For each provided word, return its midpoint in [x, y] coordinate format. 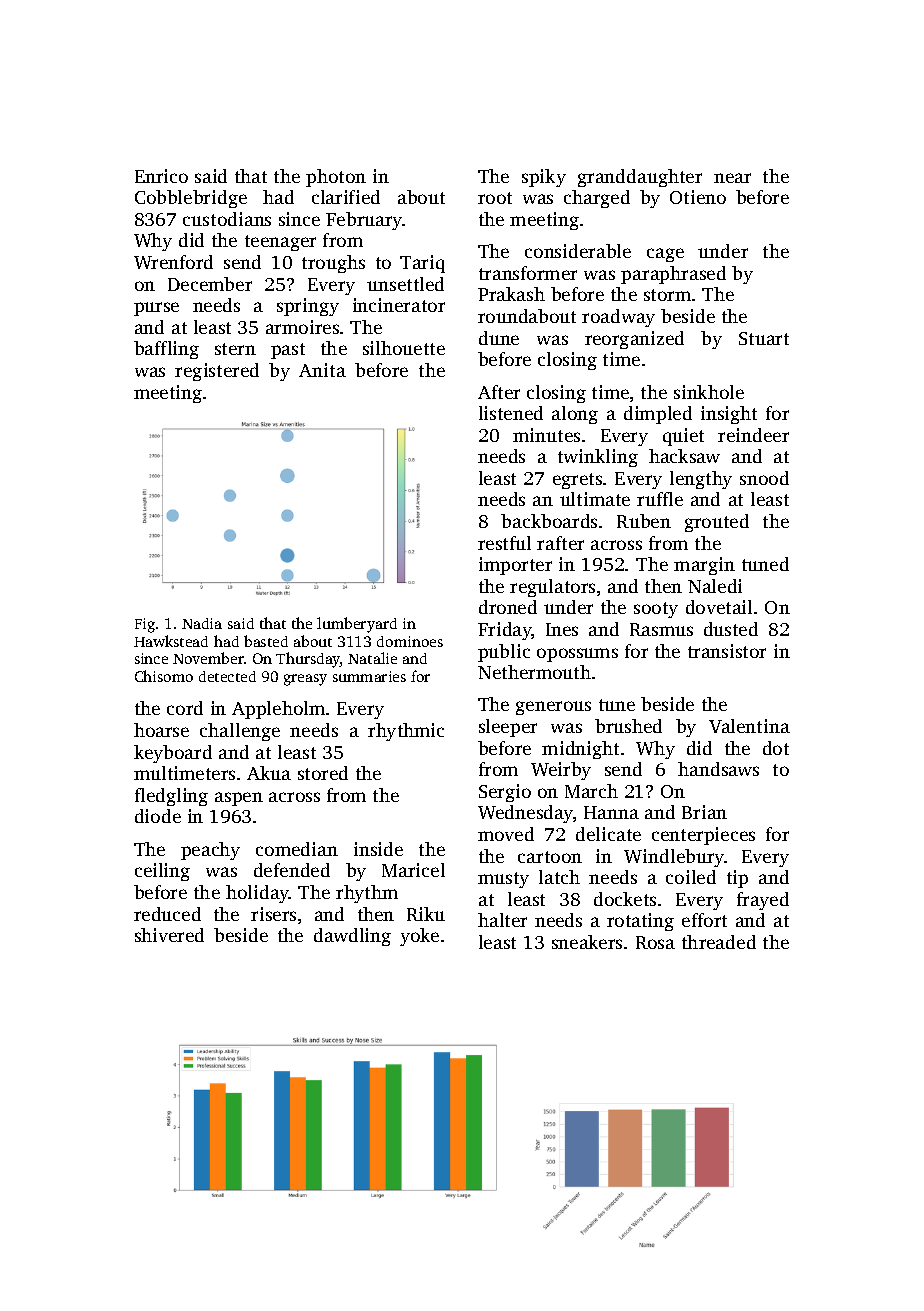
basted [266, 641]
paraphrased [673, 275]
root [495, 198]
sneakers [587, 942]
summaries [369, 676]
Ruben [644, 521]
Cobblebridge [191, 199]
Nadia [202, 623]
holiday [257, 894]
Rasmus [661, 629]
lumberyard [357, 625]
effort [704, 920]
